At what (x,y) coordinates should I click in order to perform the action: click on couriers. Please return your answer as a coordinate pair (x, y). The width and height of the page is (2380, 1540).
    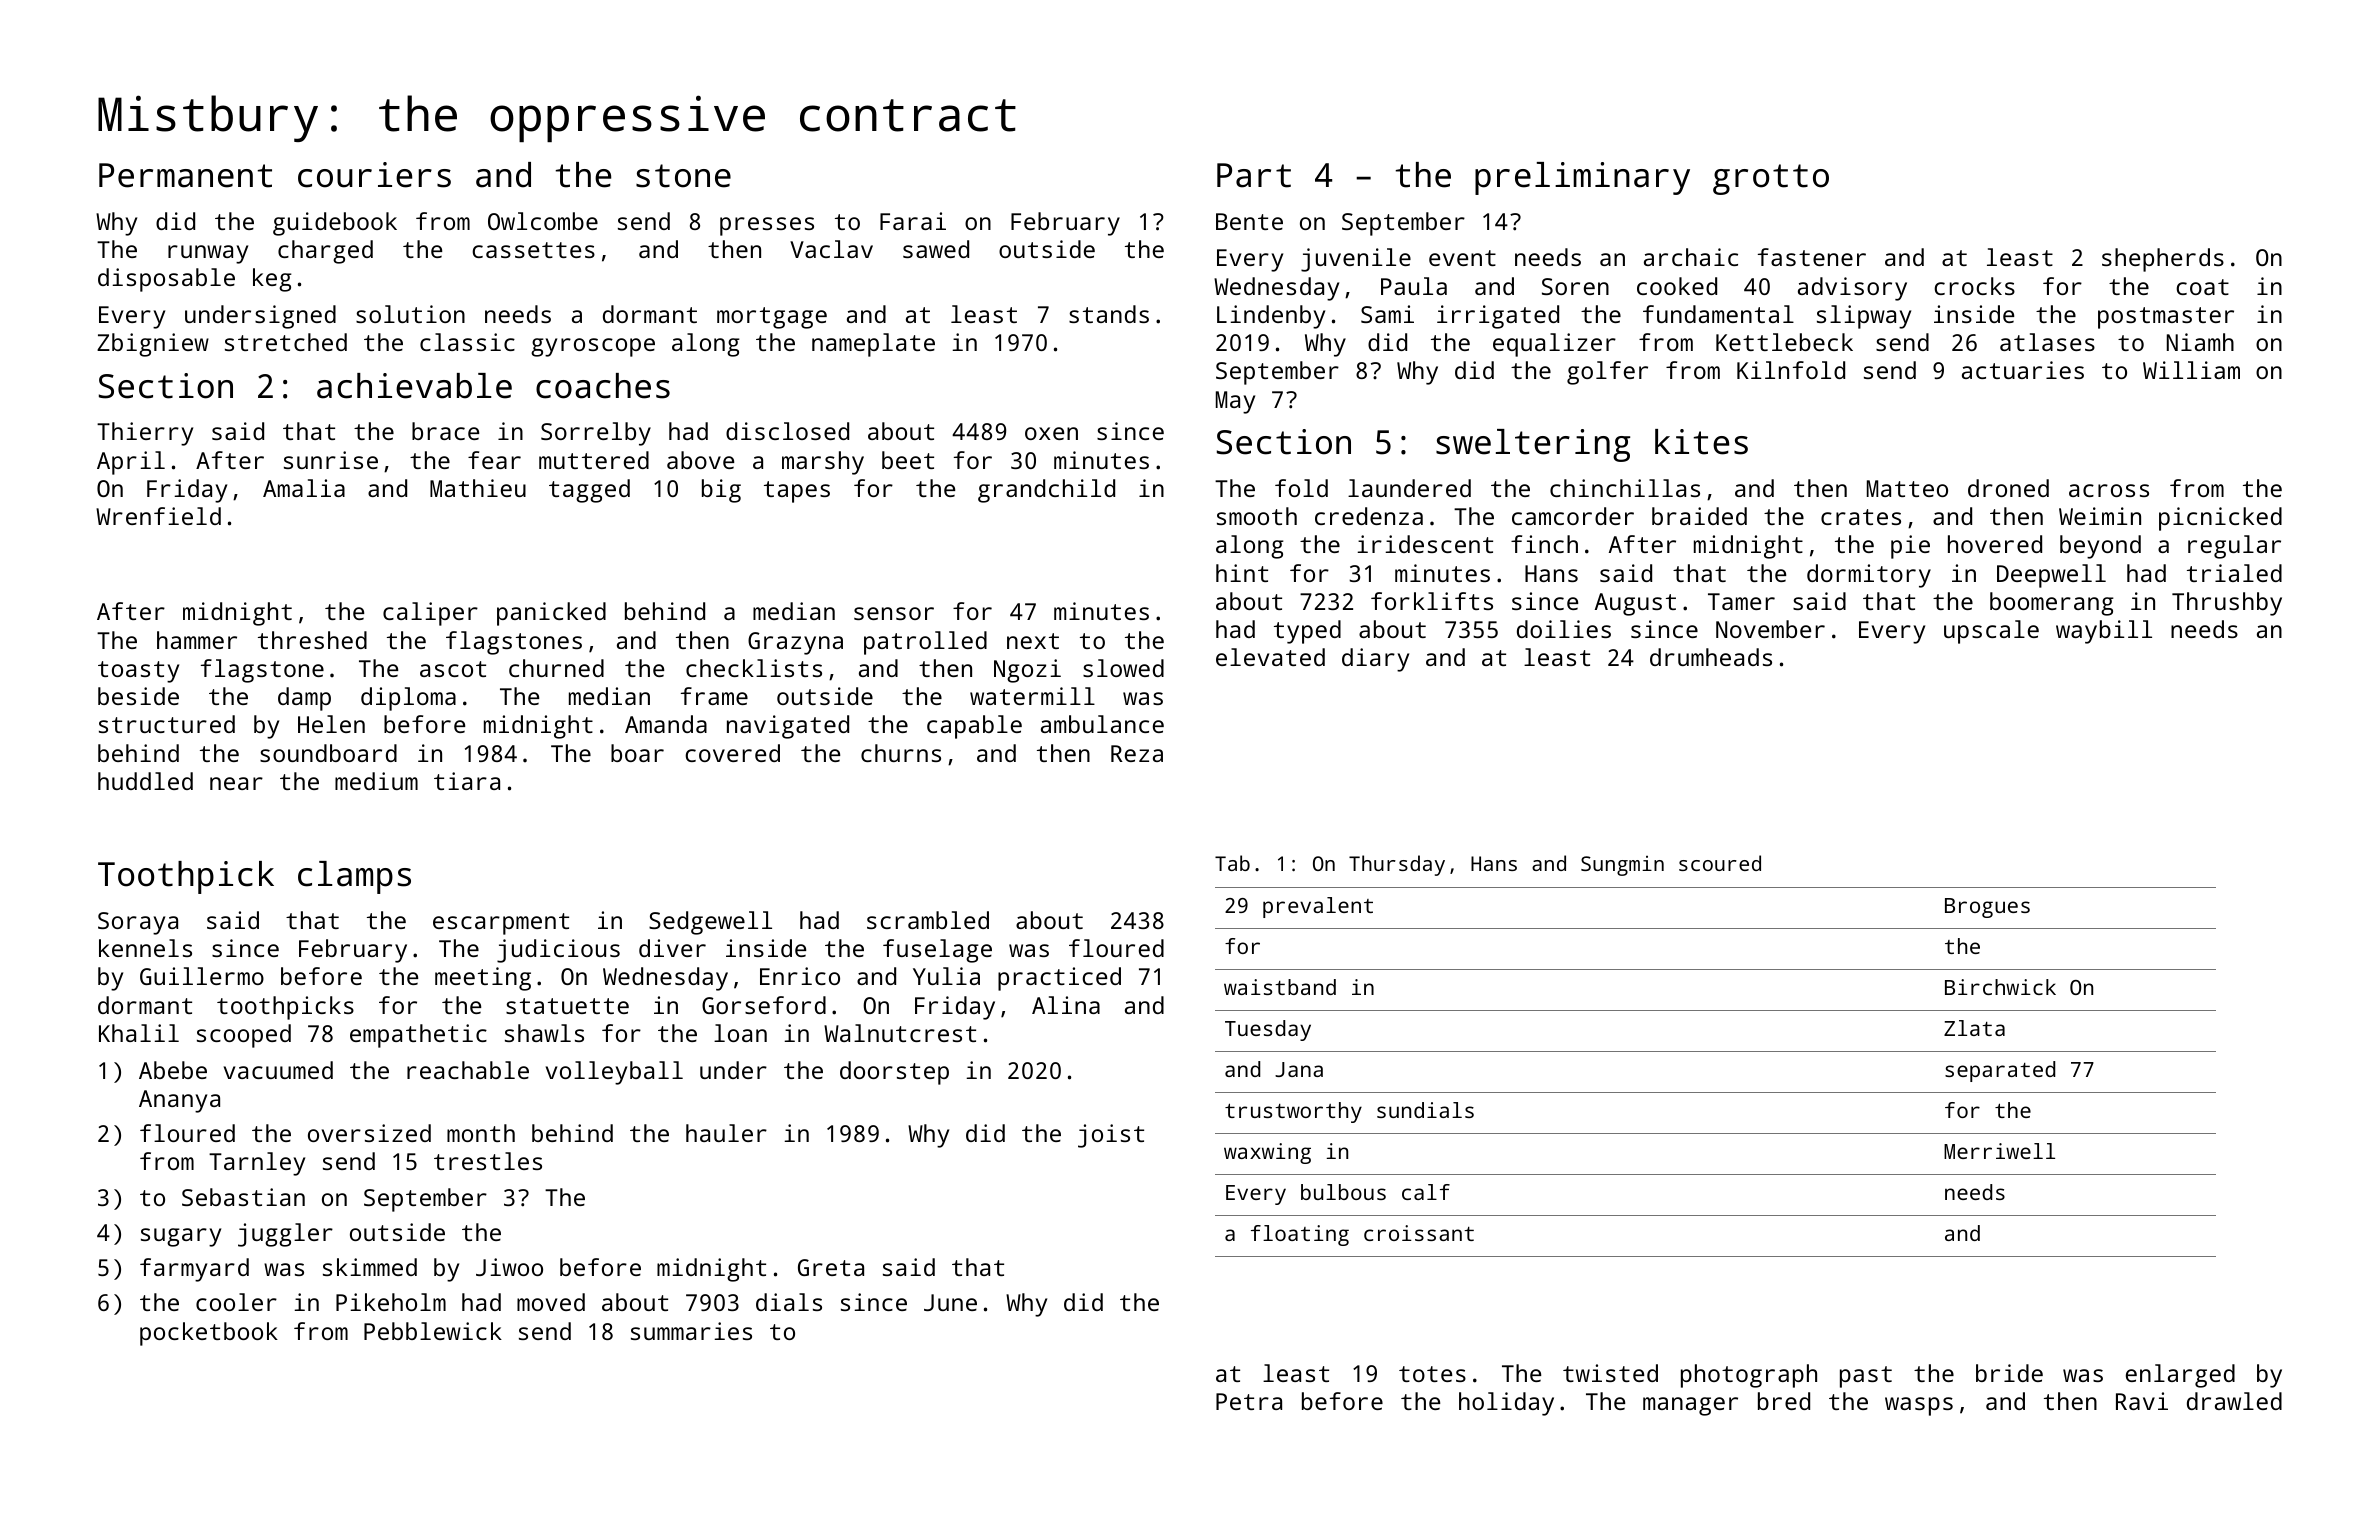
    Looking at the image, I should click on (374, 175).
